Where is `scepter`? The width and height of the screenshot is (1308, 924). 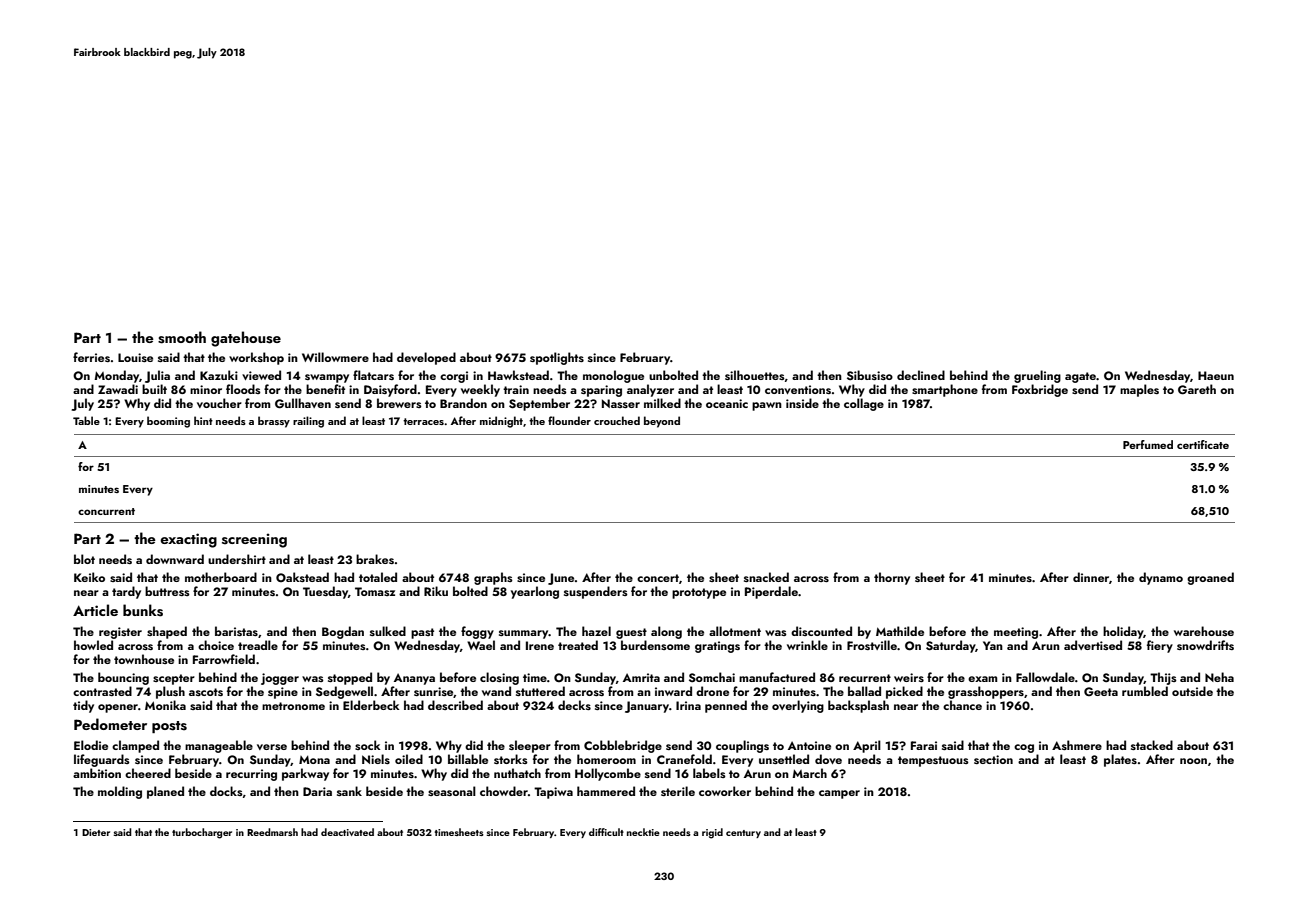
scepter is located at coordinates (174, 679).
